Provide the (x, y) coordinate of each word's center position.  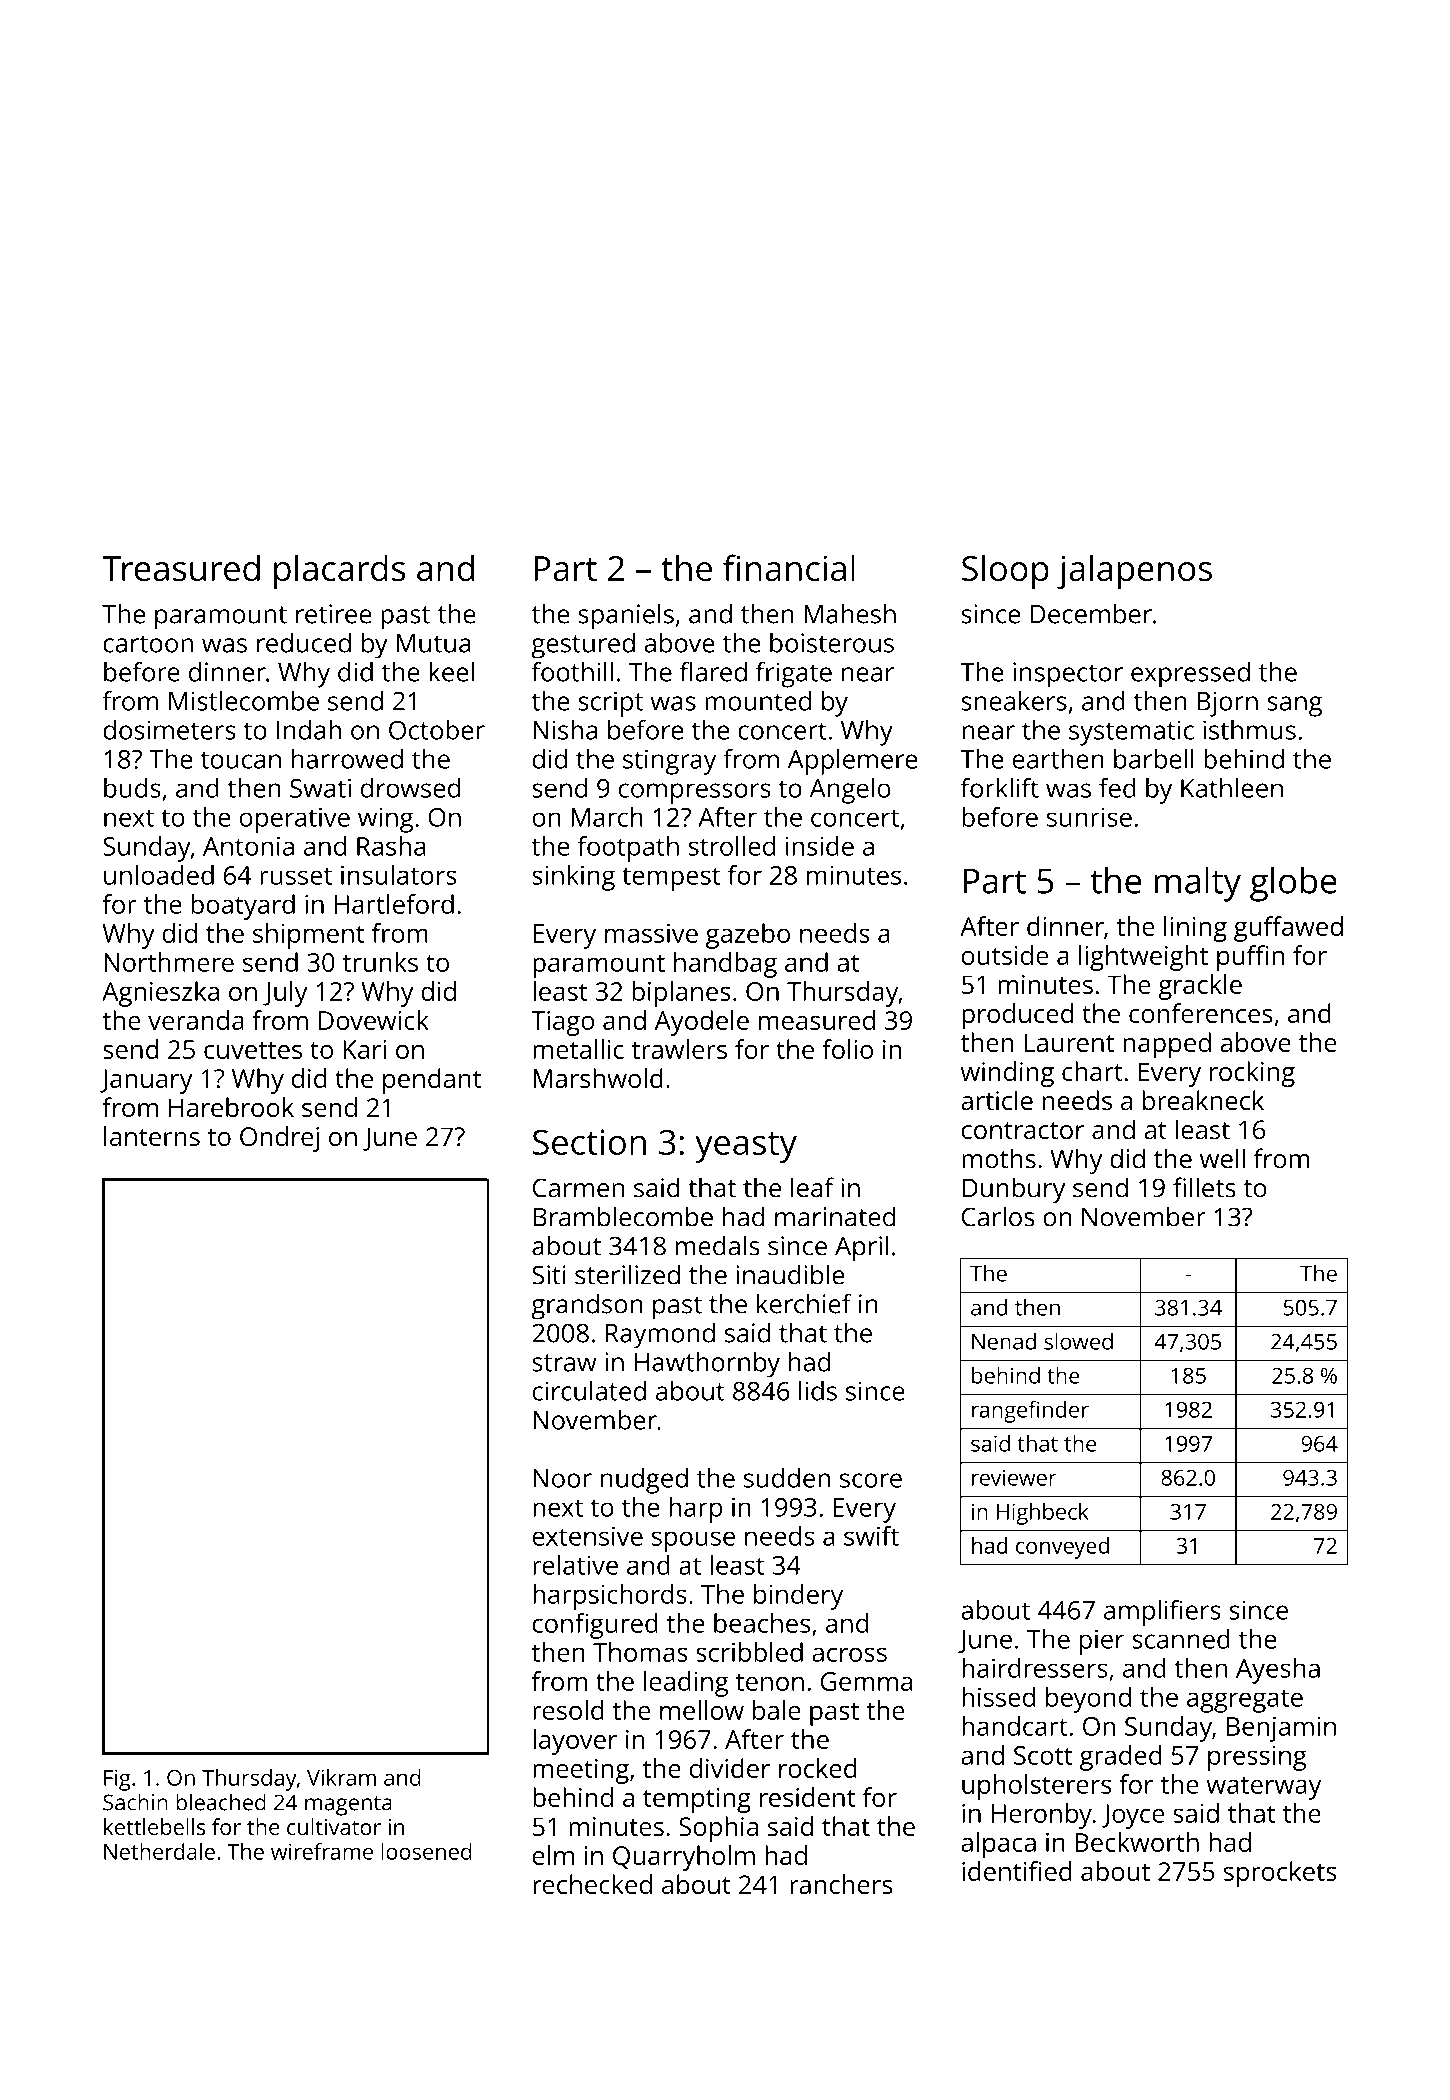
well (1222, 1158)
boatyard (243, 907)
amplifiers (1162, 1612)
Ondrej (279, 1139)
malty (1197, 884)
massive (651, 933)
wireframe (322, 1851)
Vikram (341, 1777)
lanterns (152, 1136)
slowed (1078, 1341)
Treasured (181, 567)
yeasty (746, 1147)
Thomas (640, 1652)
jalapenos (1134, 571)
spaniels (626, 616)
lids (818, 1390)
